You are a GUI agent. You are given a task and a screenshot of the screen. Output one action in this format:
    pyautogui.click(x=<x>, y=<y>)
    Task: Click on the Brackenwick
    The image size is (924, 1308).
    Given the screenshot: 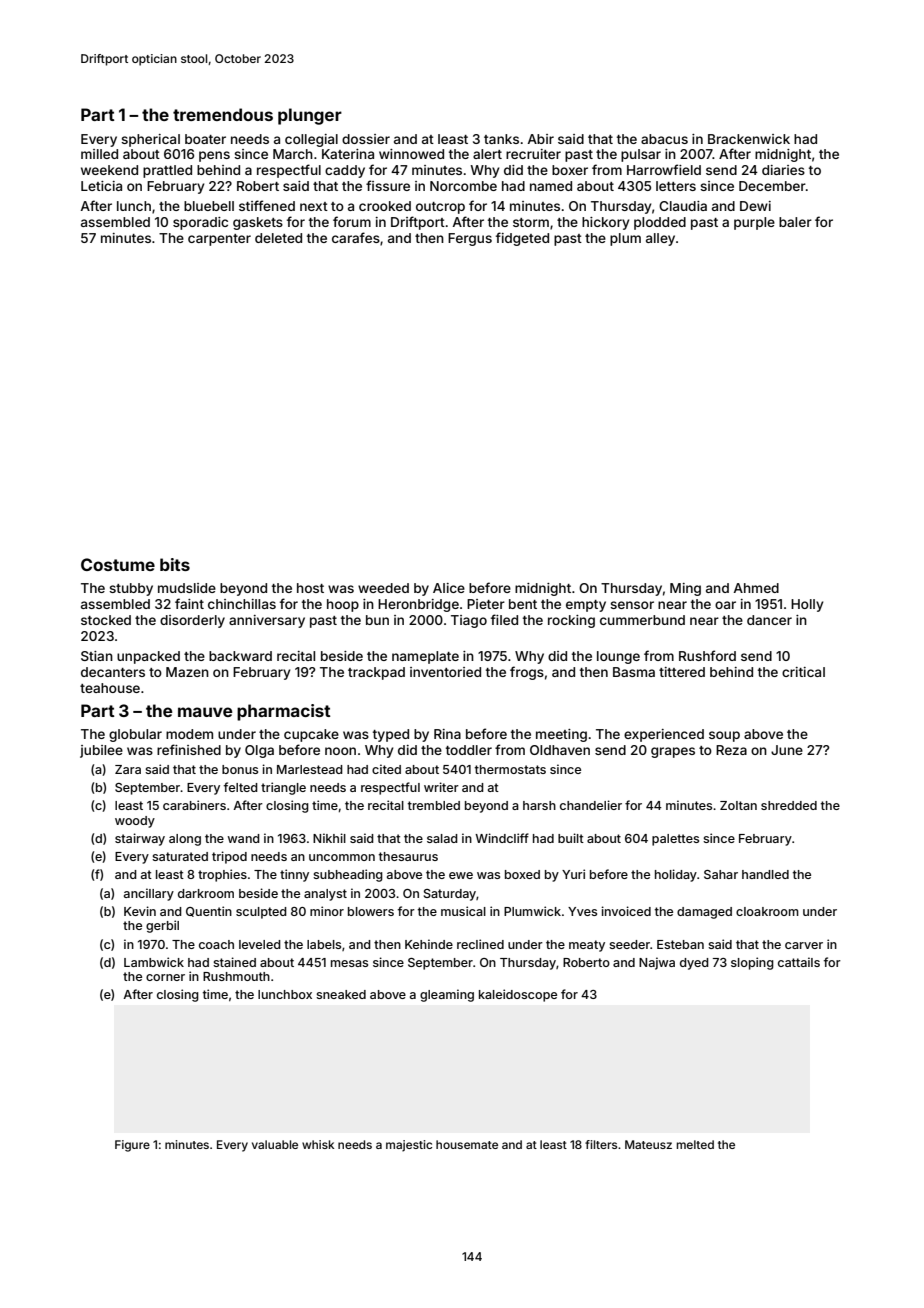 What is the action you would take?
    pyautogui.click(x=749, y=139)
